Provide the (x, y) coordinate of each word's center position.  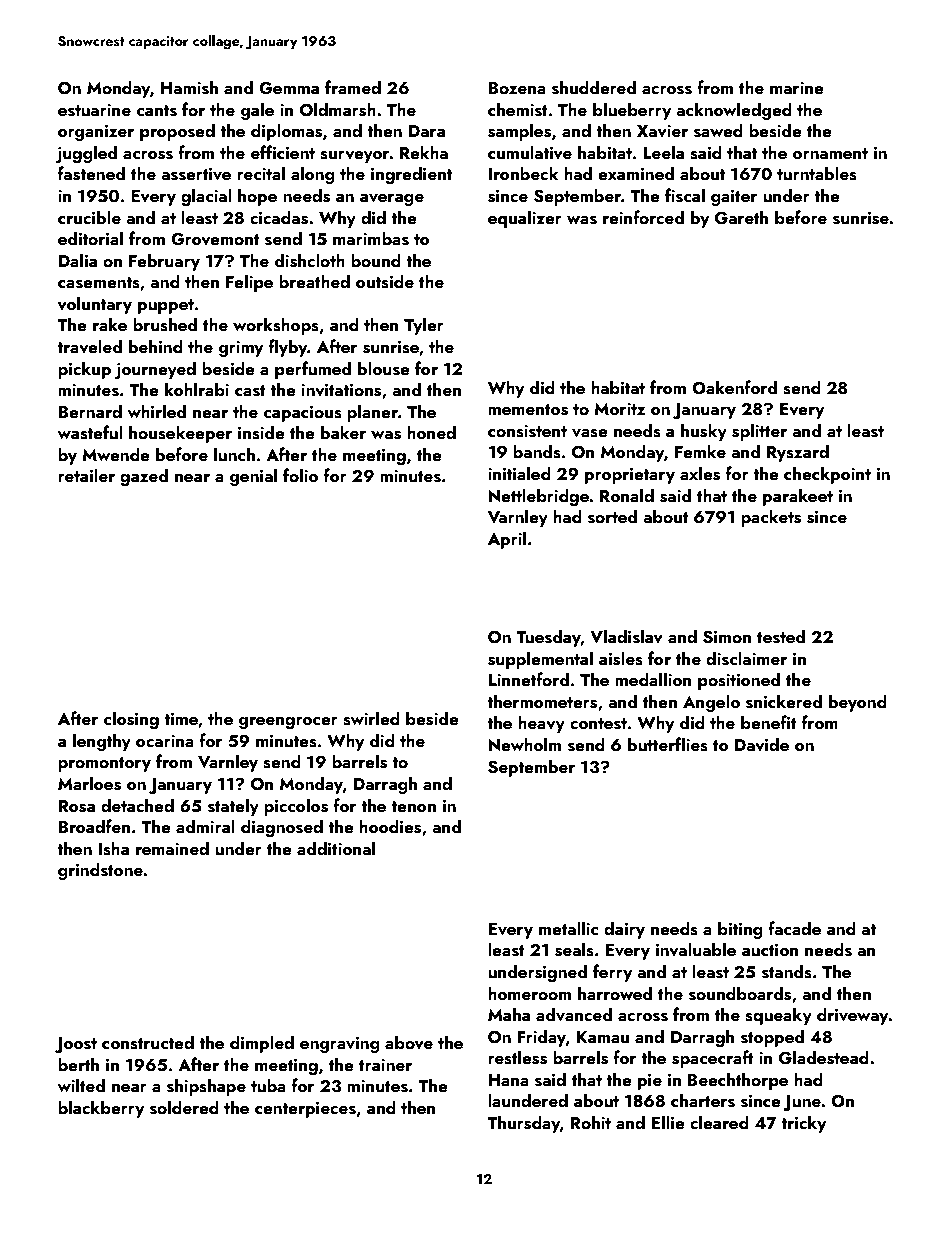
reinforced (643, 217)
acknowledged (734, 111)
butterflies (668, 744)
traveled (89, 346)
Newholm (525, 744)
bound (376, 260)
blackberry (101, 1109)
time (181, 719)
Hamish (189, 87)
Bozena (517, 88)
